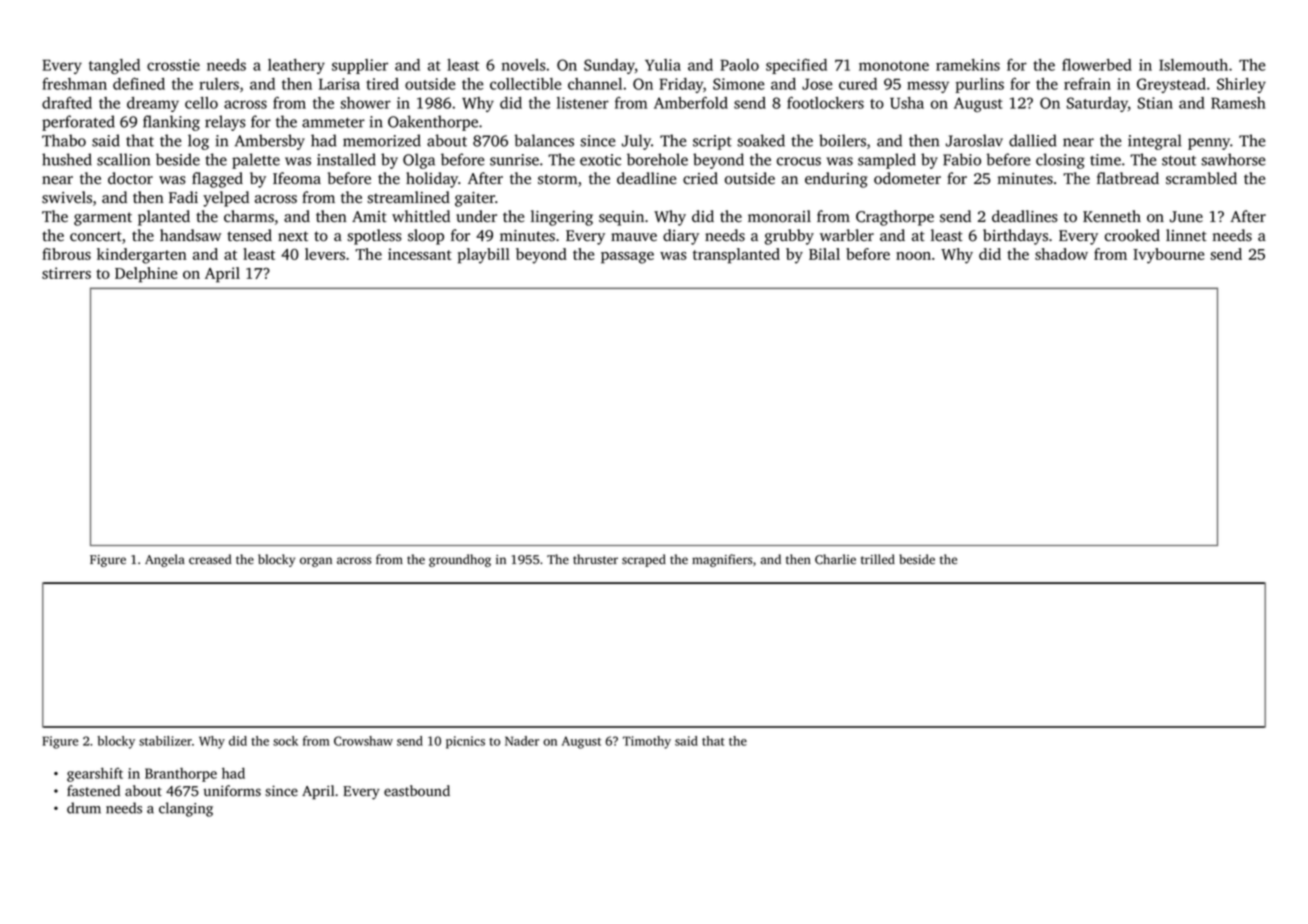  Describe the element at coordinates (1154, 142) in the document. I see `integral` at that location.
